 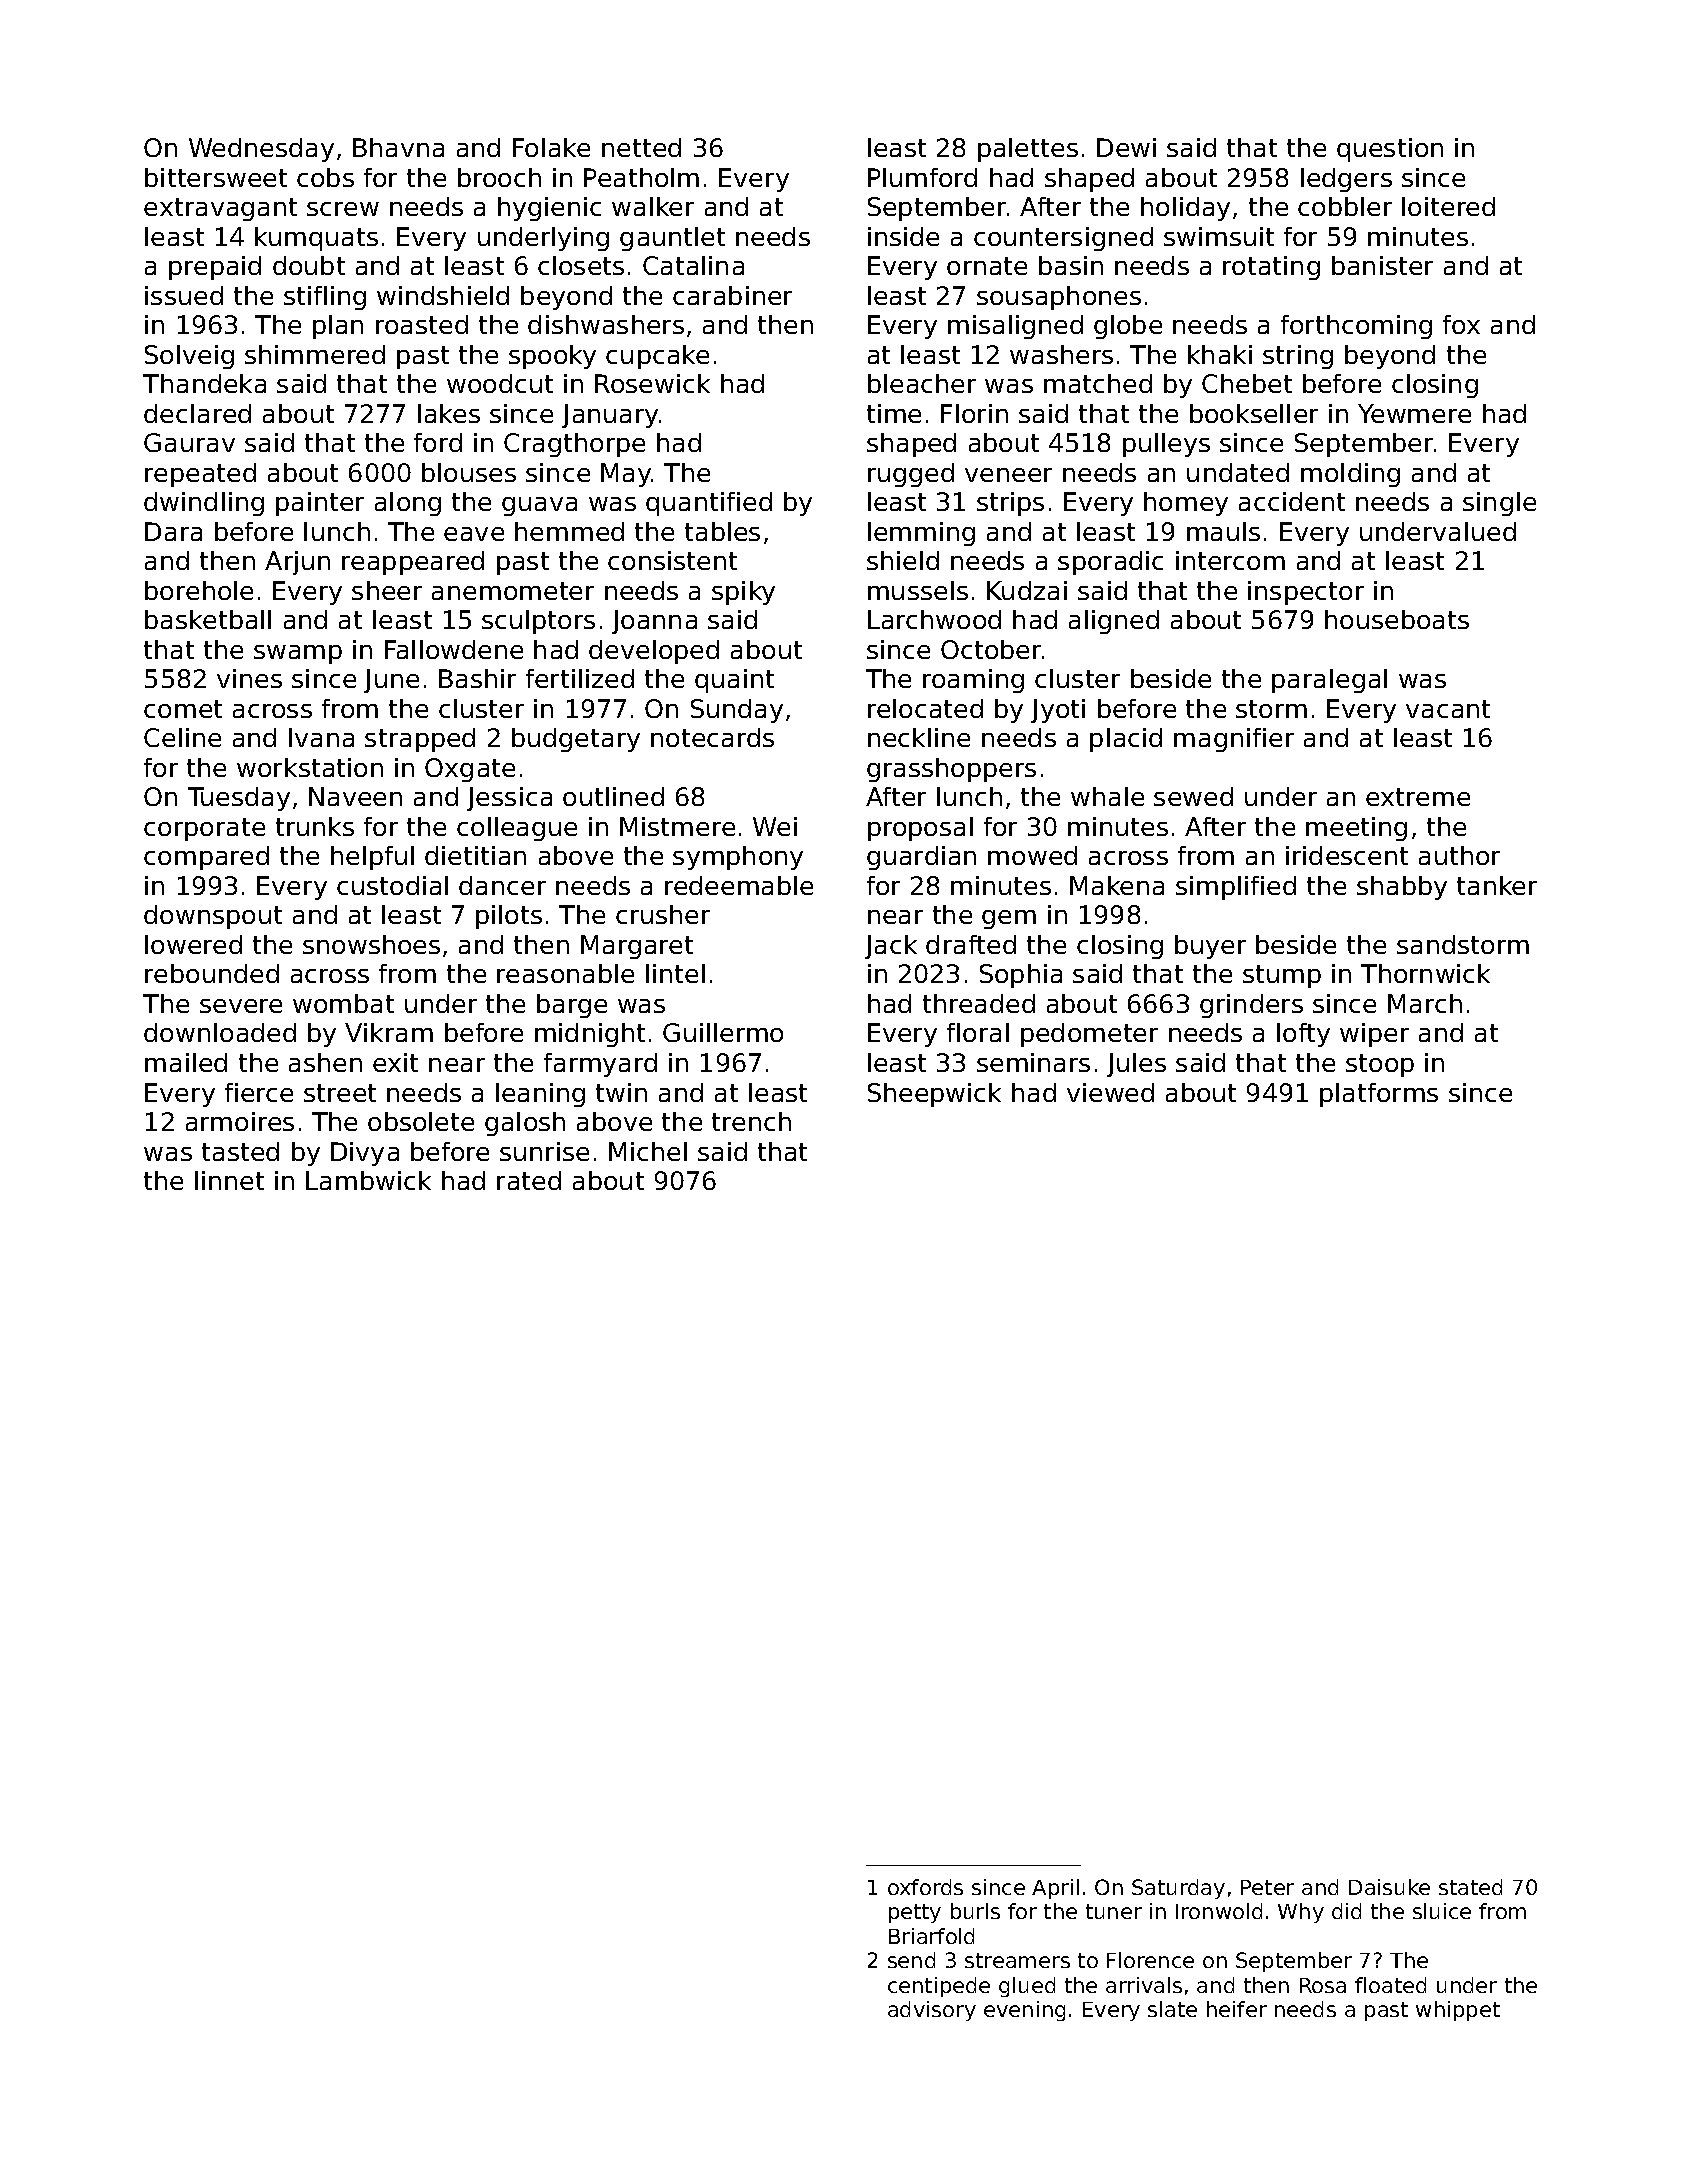 What do you see at coordinates (500, 383) in the image?
I see `woodcut` at bounding box center [500, 383].
